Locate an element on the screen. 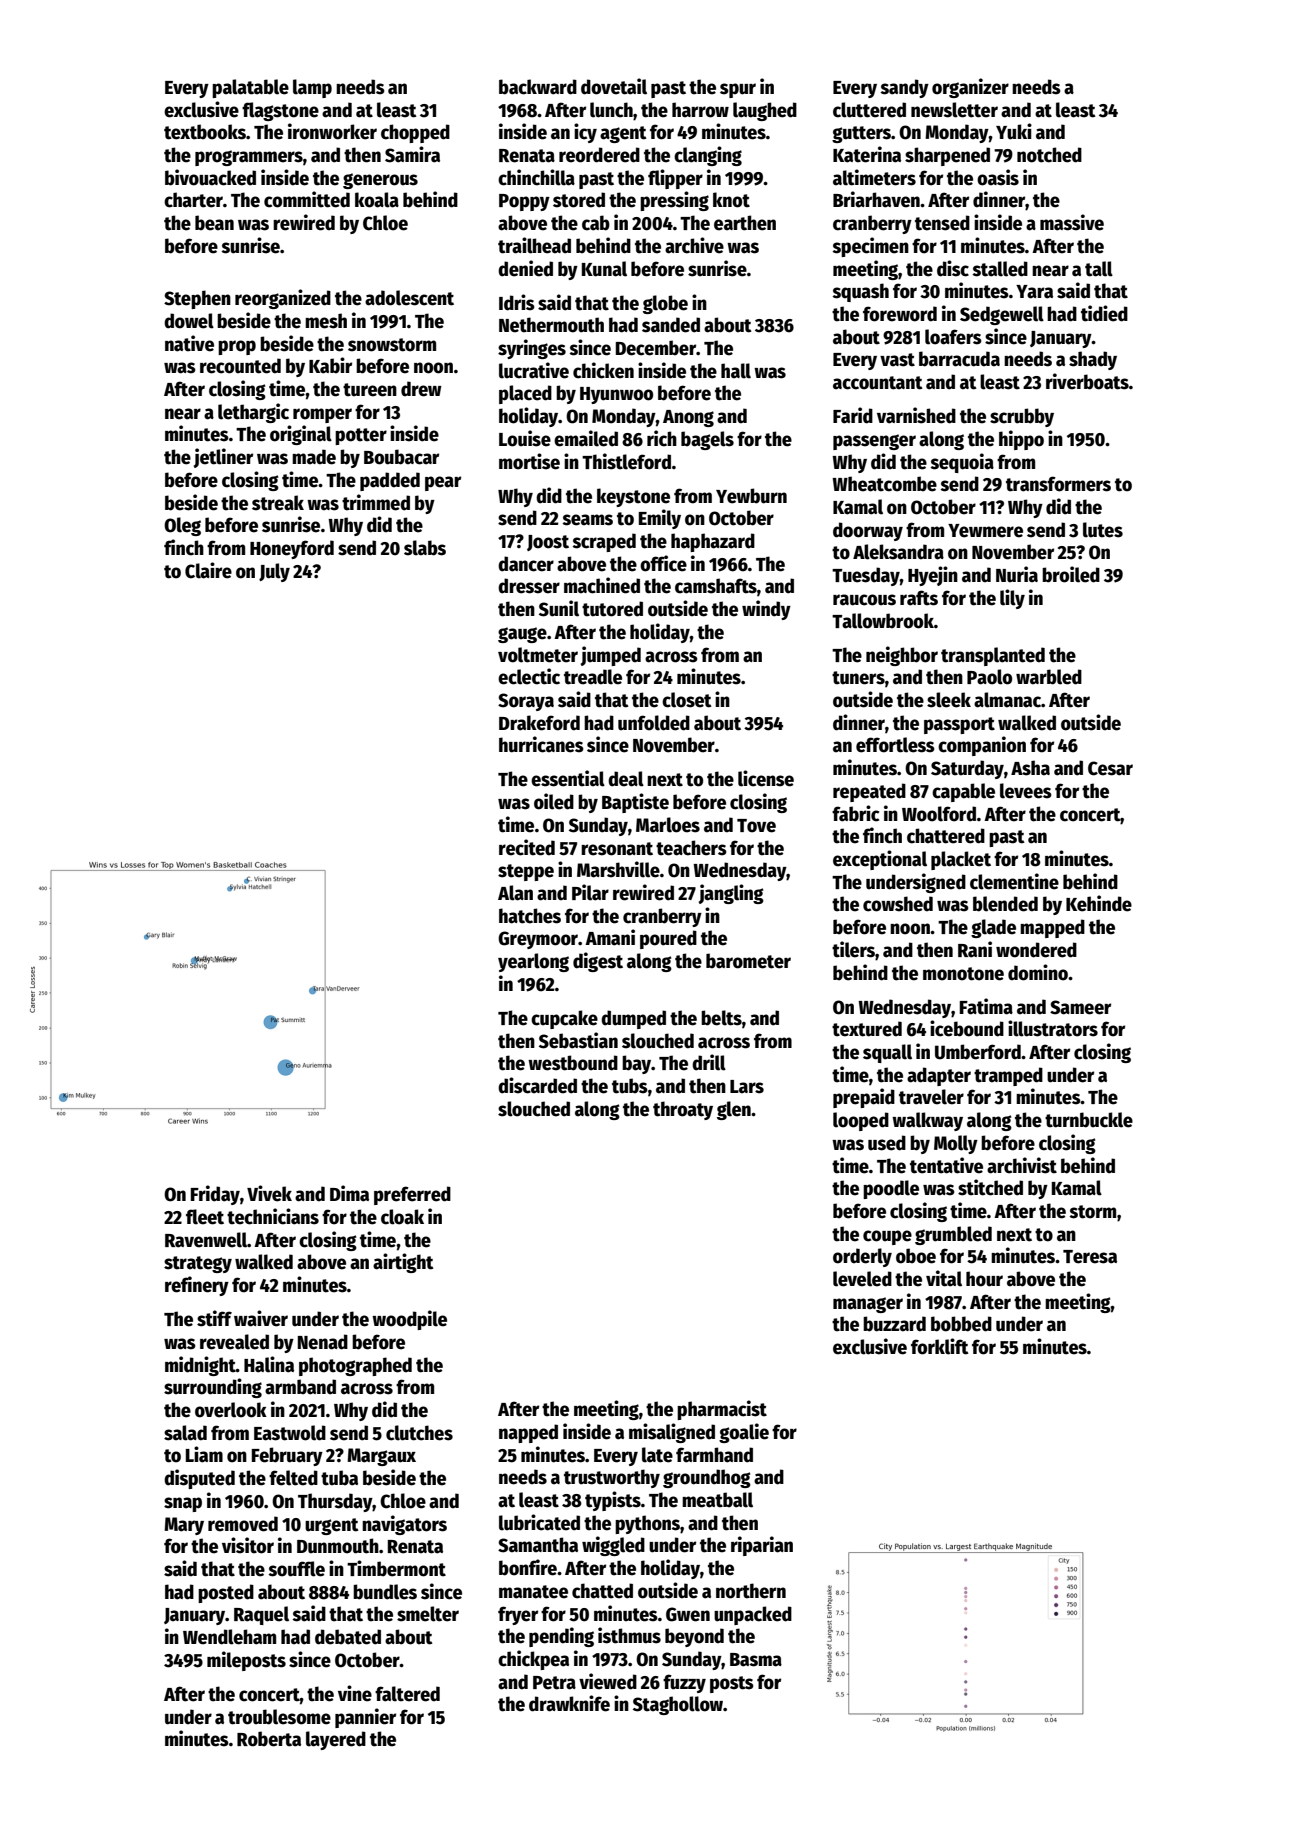 The image size is (1298, 1836). unfolded is located at coordinates (654, 723).
